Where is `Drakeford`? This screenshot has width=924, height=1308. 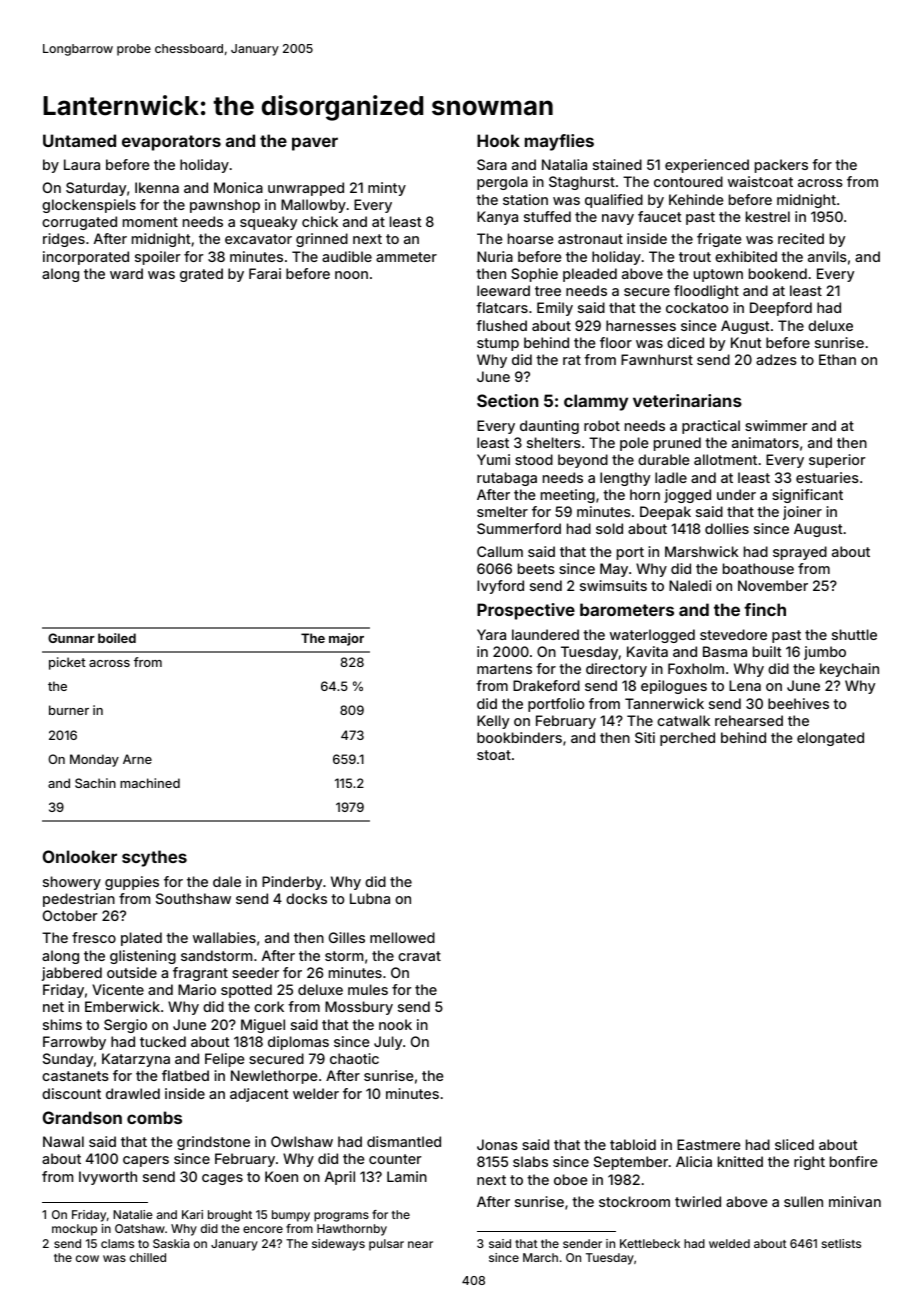 Drakeford is located at coordinates (546, 685).
